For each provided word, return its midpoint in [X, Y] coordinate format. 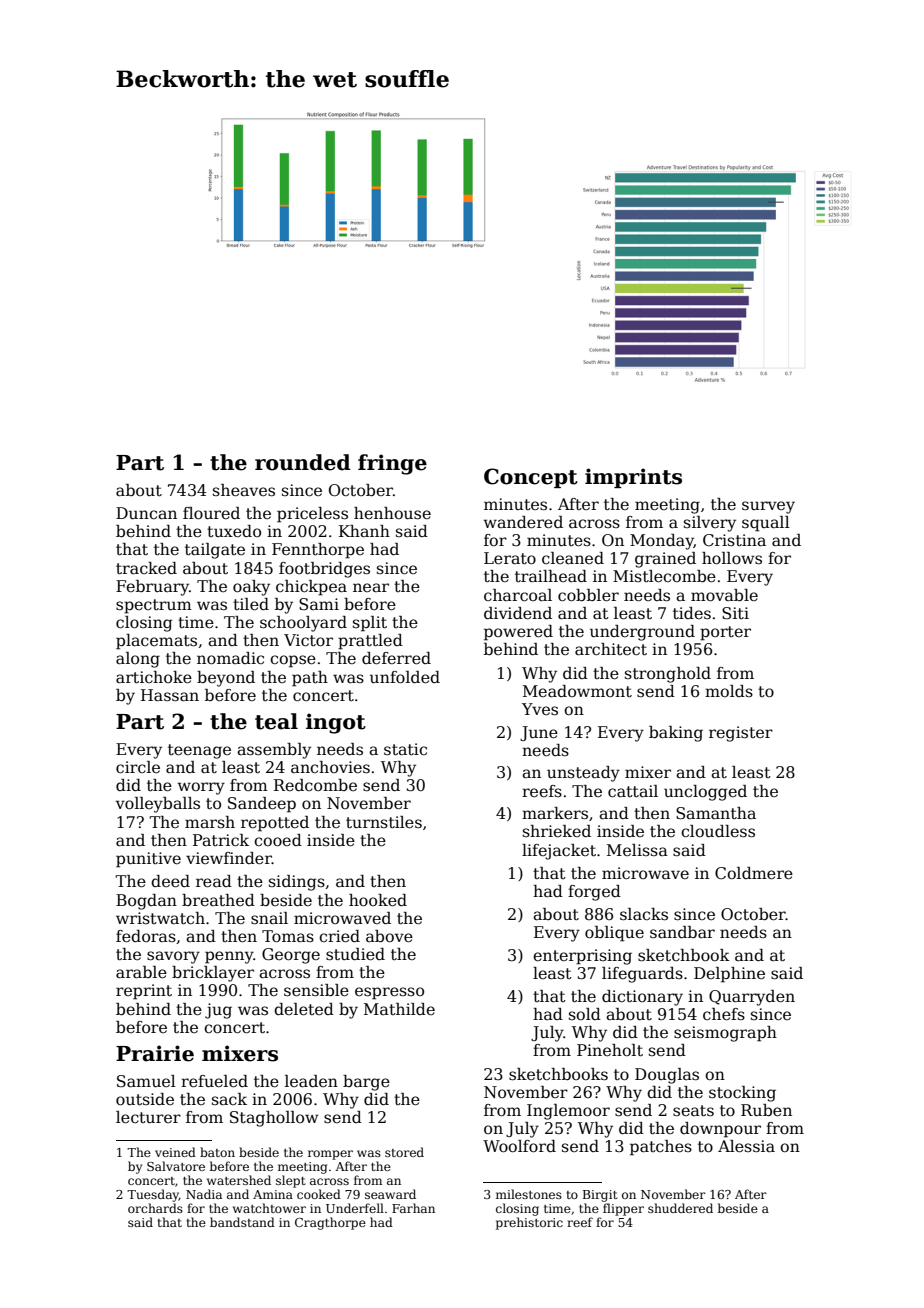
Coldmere [754, 873]
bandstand [242, 1222]
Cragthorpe [330, 1223]
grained [665, 560]
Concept [531, 478]
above [389, 936]
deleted [304, 1009]
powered [518, 633]
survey [768, 507]
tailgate [215, 551]
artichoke [154, 677]
